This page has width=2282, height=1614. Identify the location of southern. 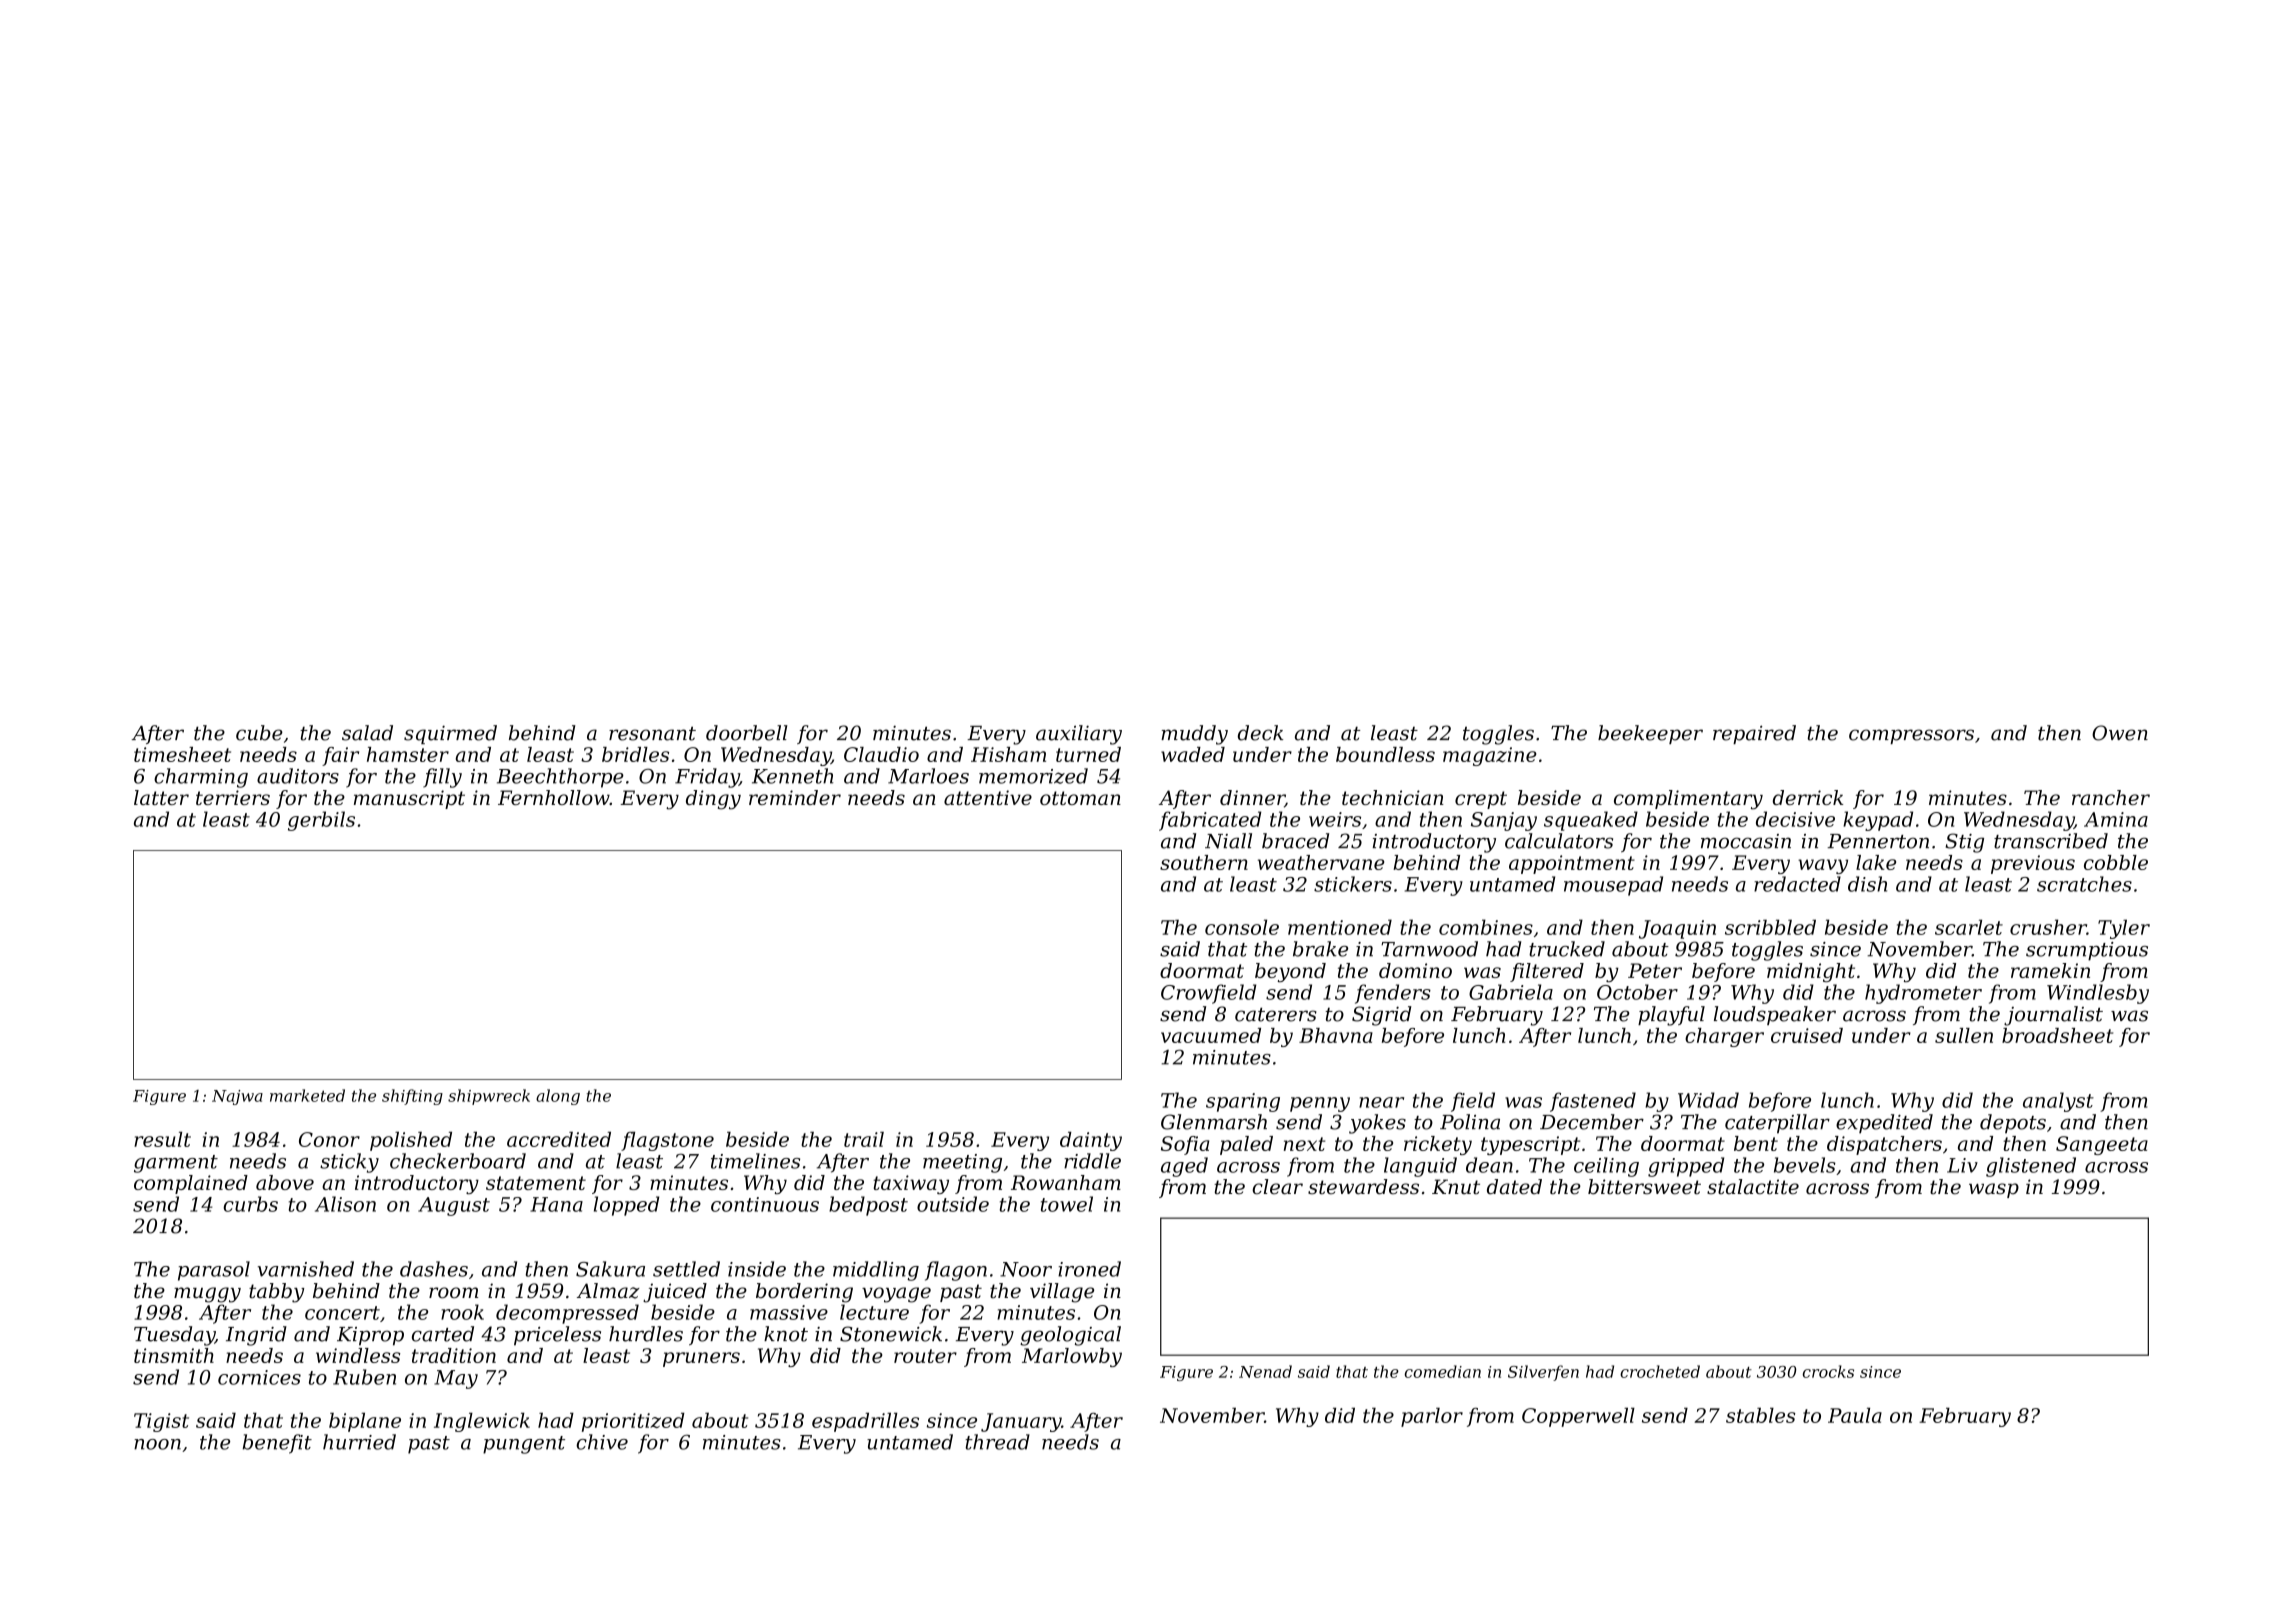
(1204, 862).
